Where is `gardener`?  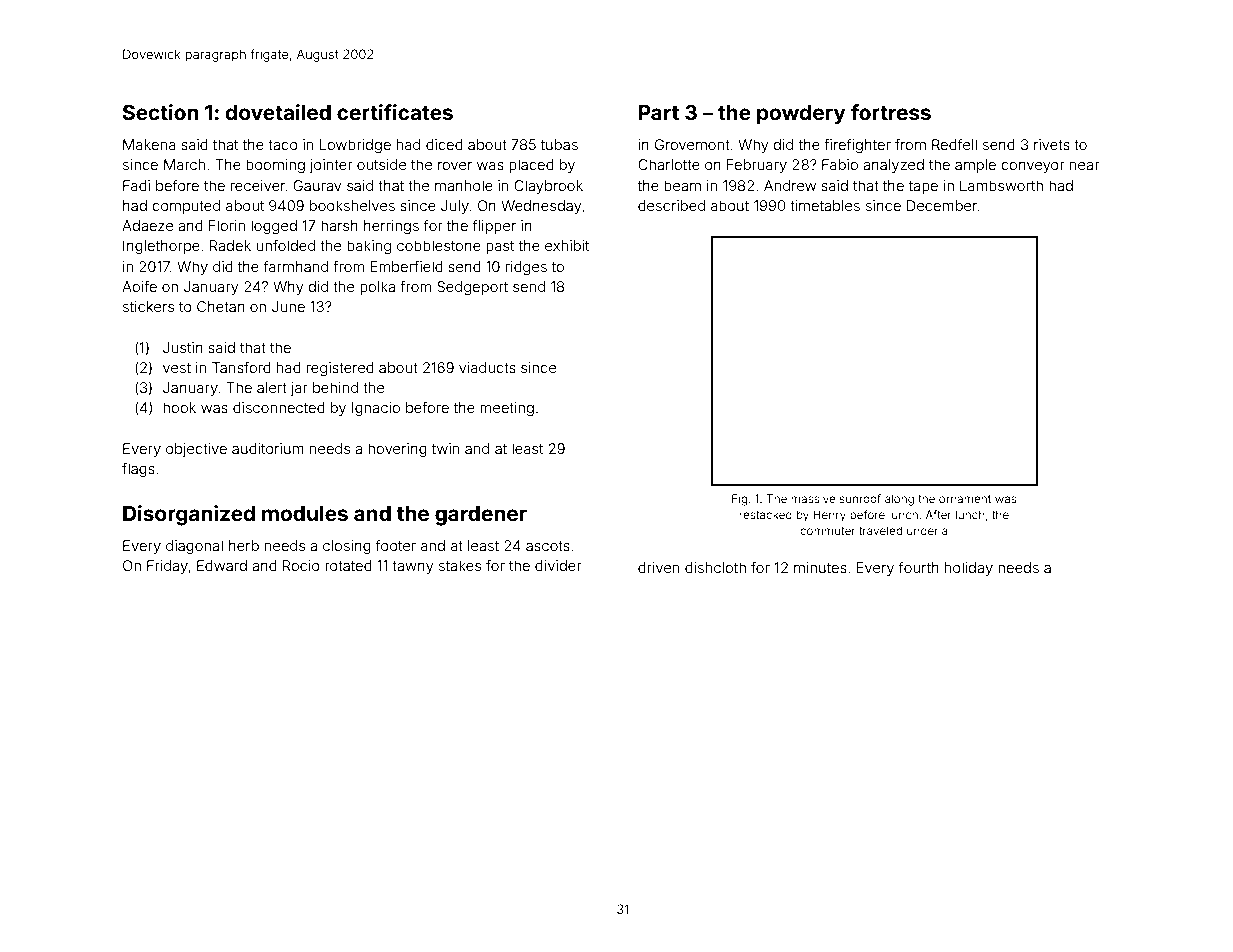
gardener is located at coordinates (481, 516).
